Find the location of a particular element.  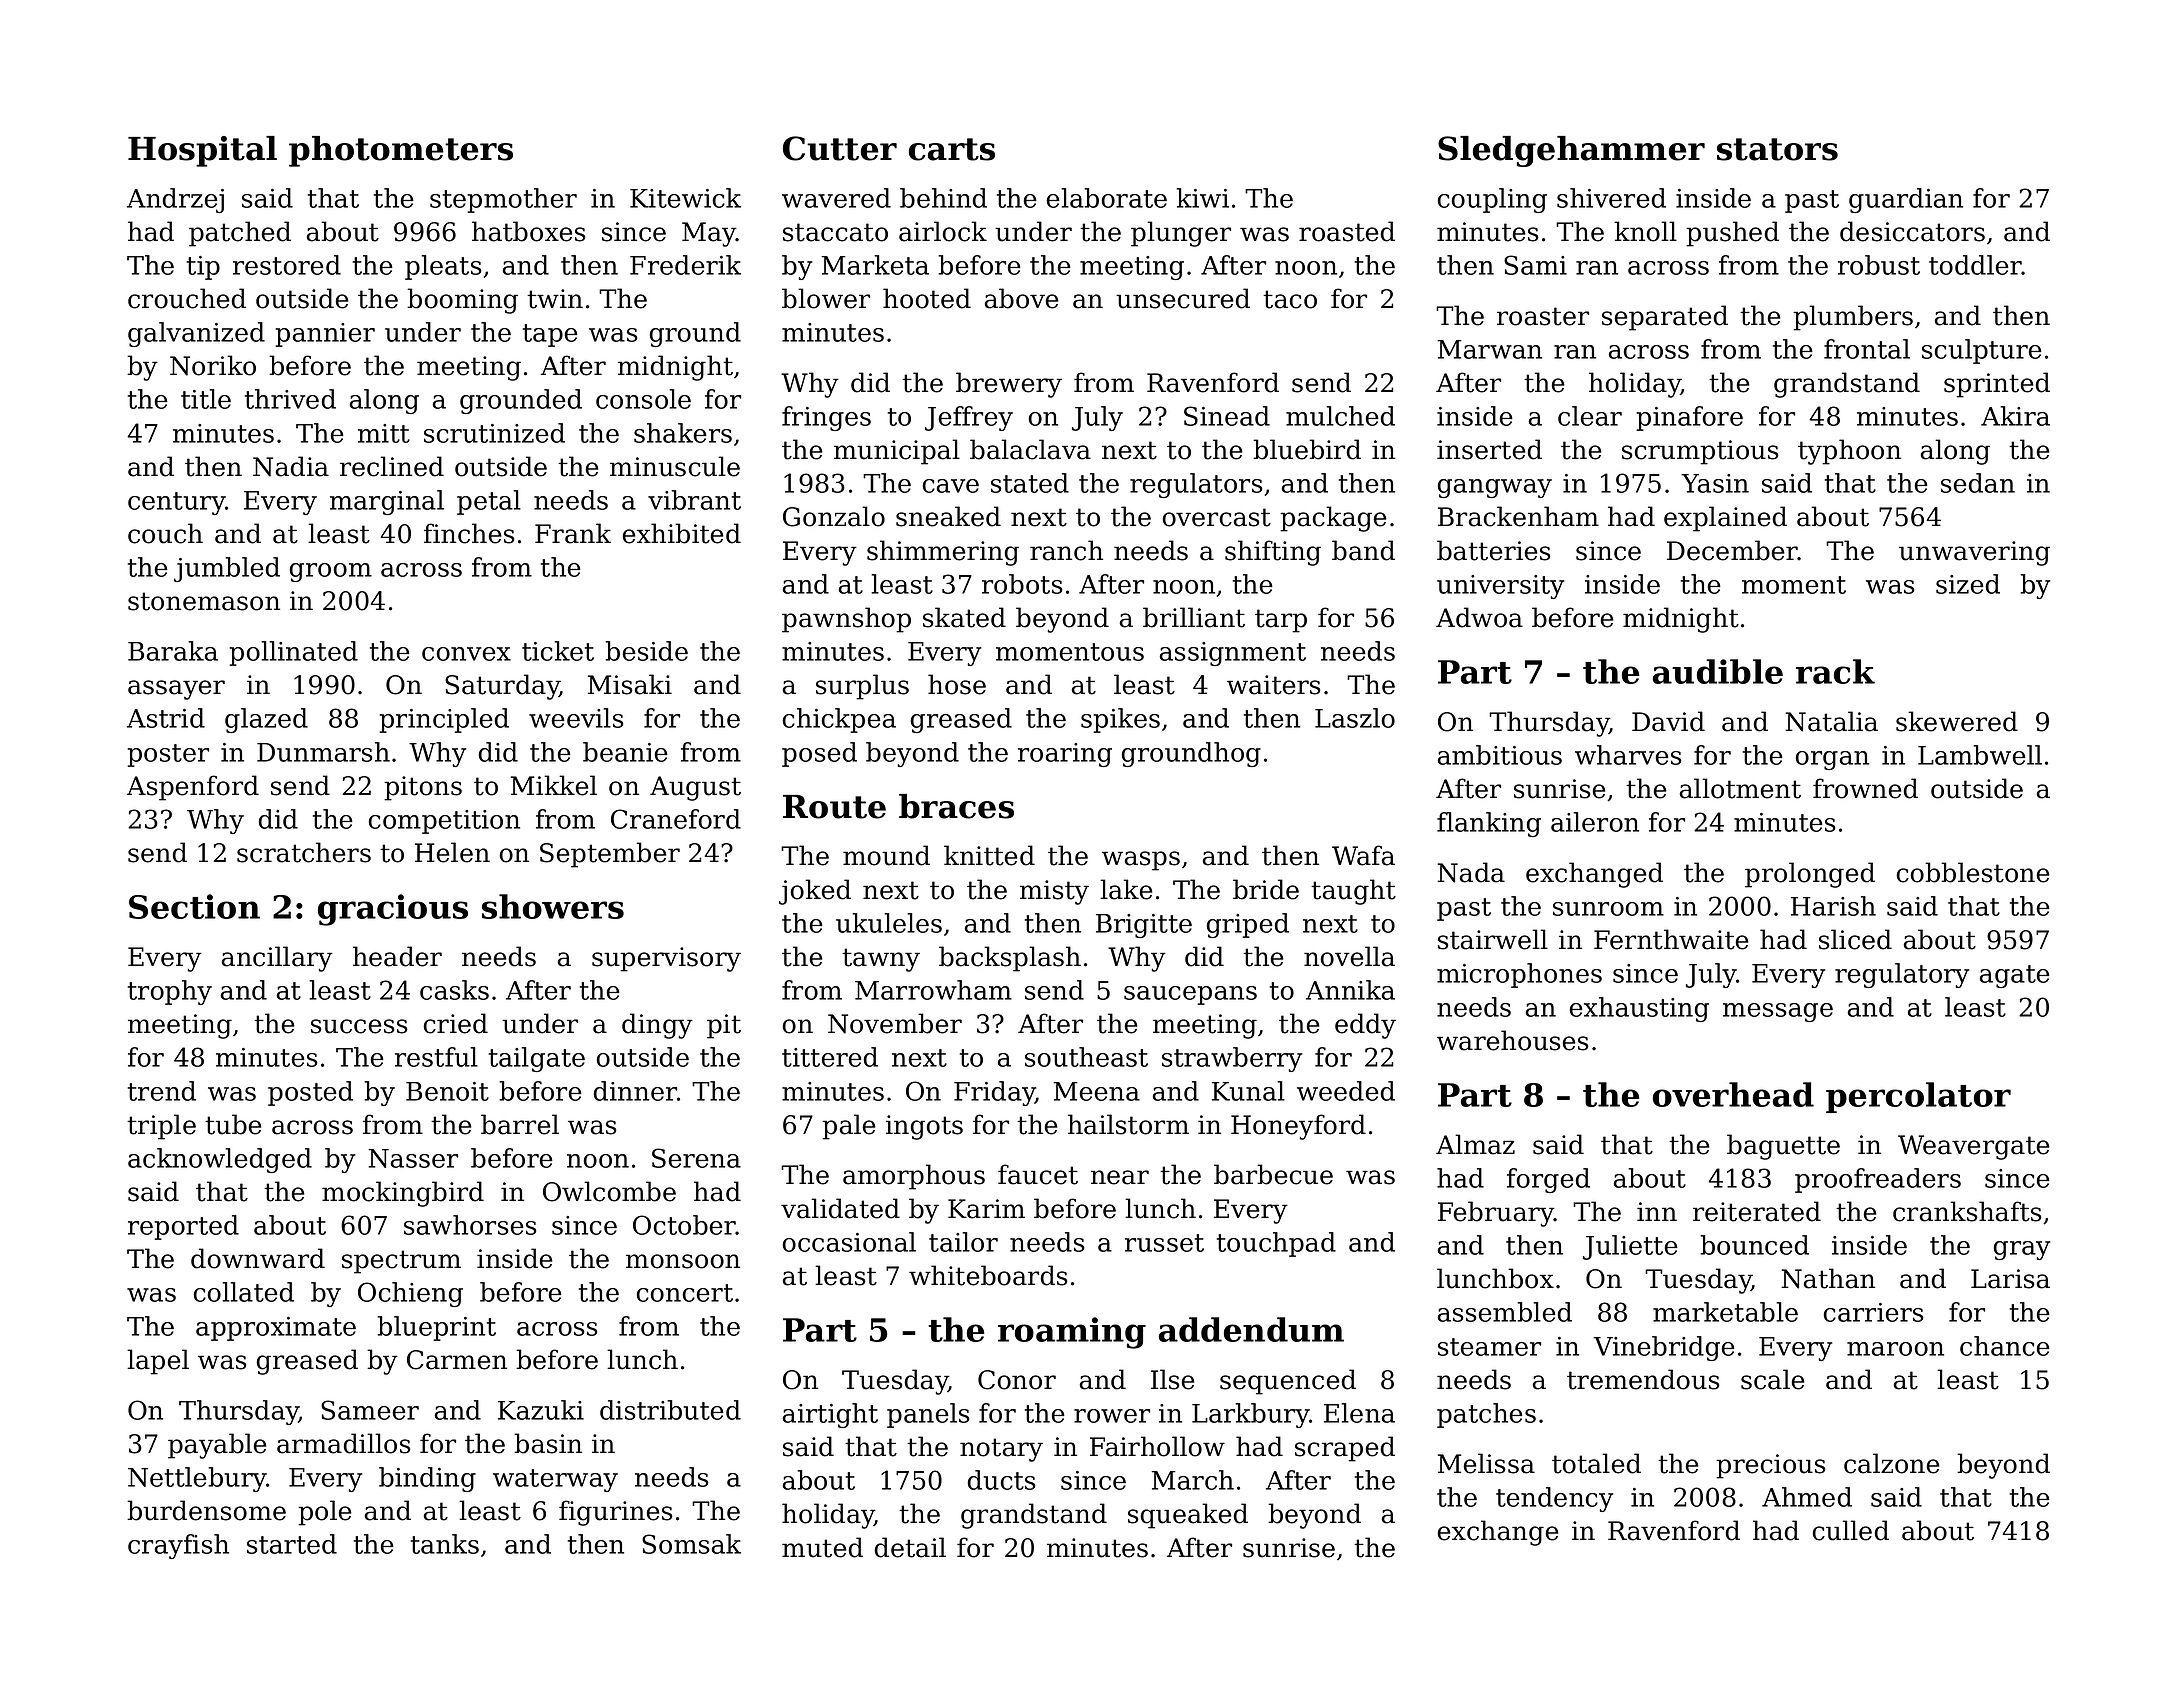

carts is located at coordinates (952, 149).
